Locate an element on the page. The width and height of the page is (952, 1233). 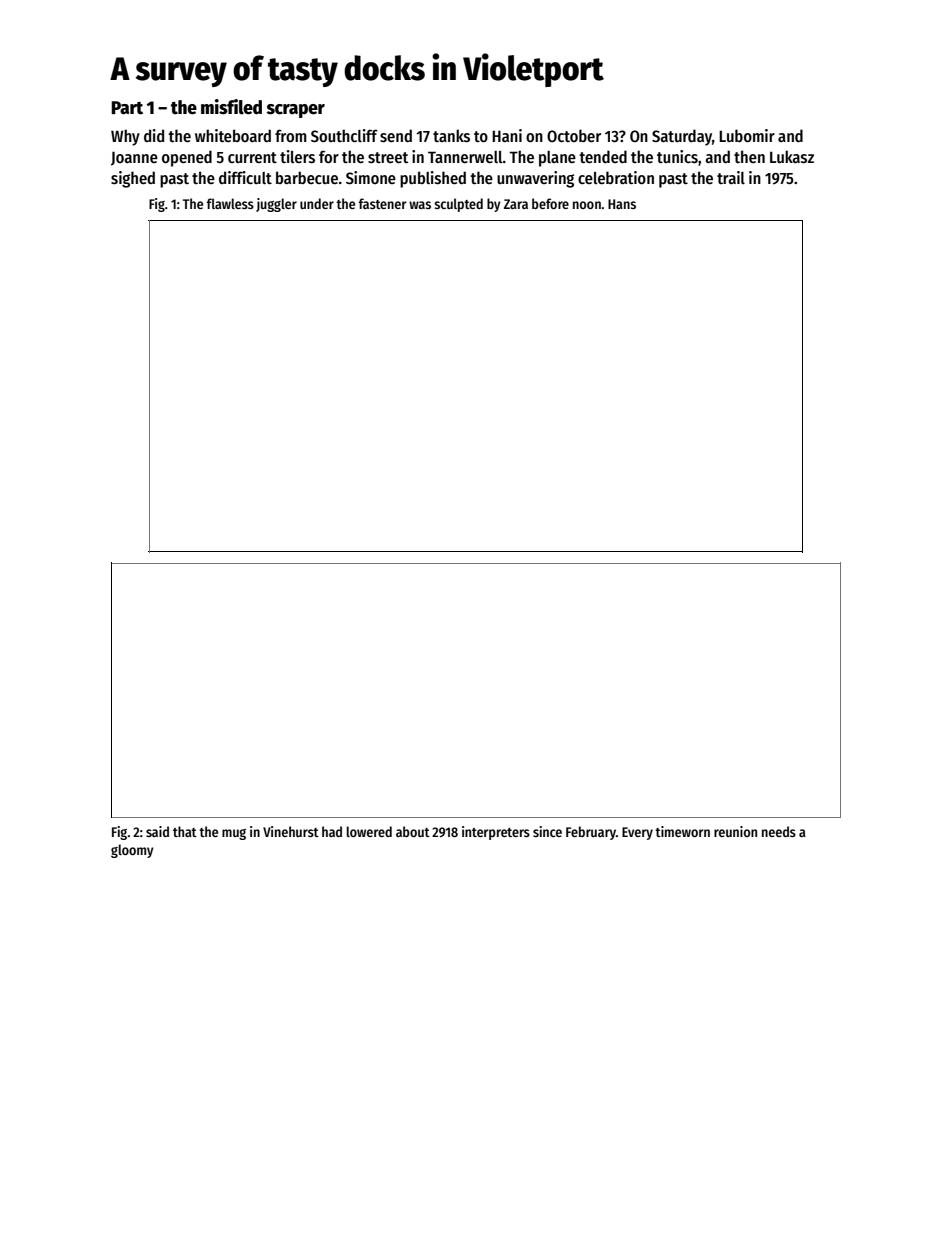
fastener is located at coordinates (382, 203).
